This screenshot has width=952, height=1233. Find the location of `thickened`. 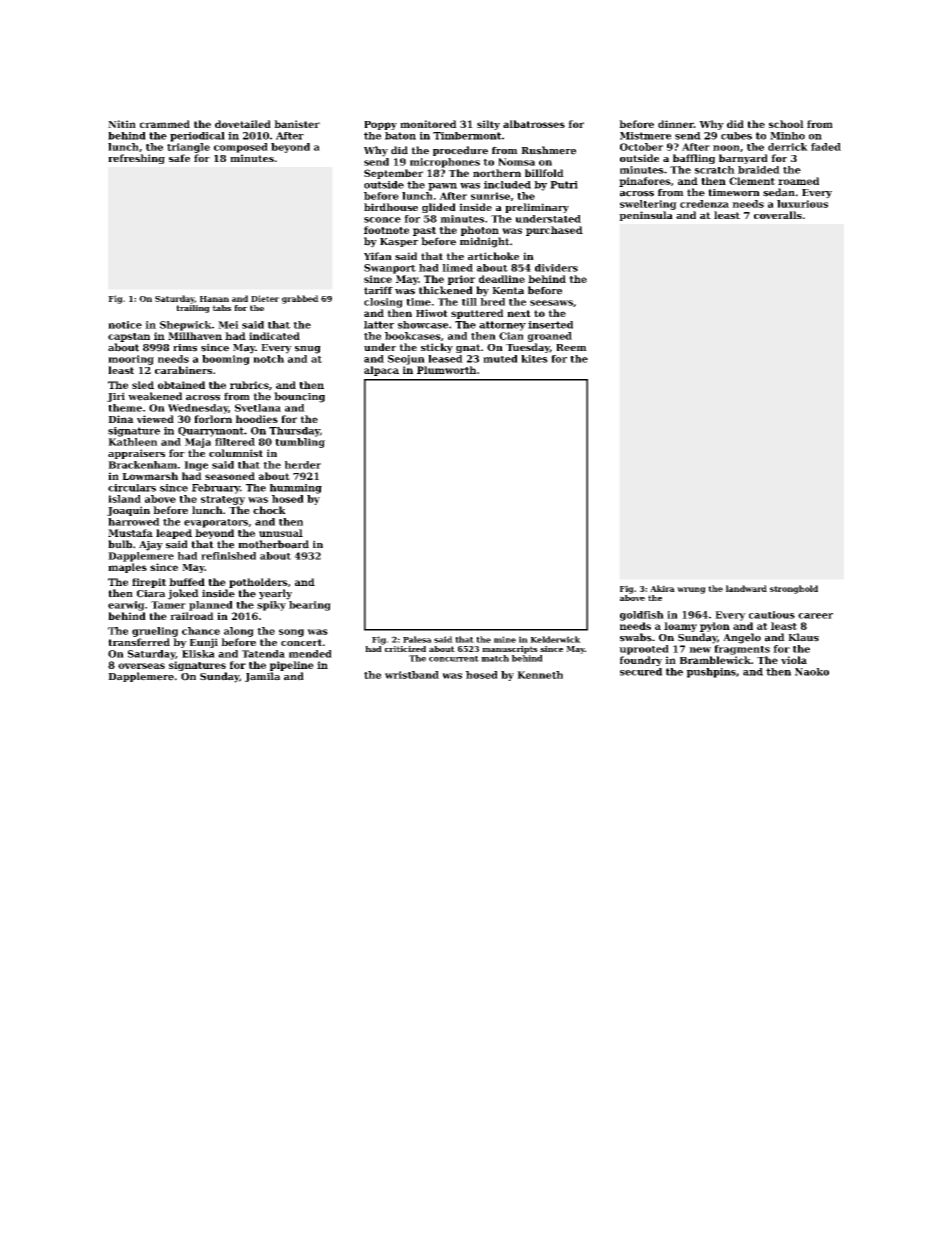

thickened is located at coordinates (446, 290).
